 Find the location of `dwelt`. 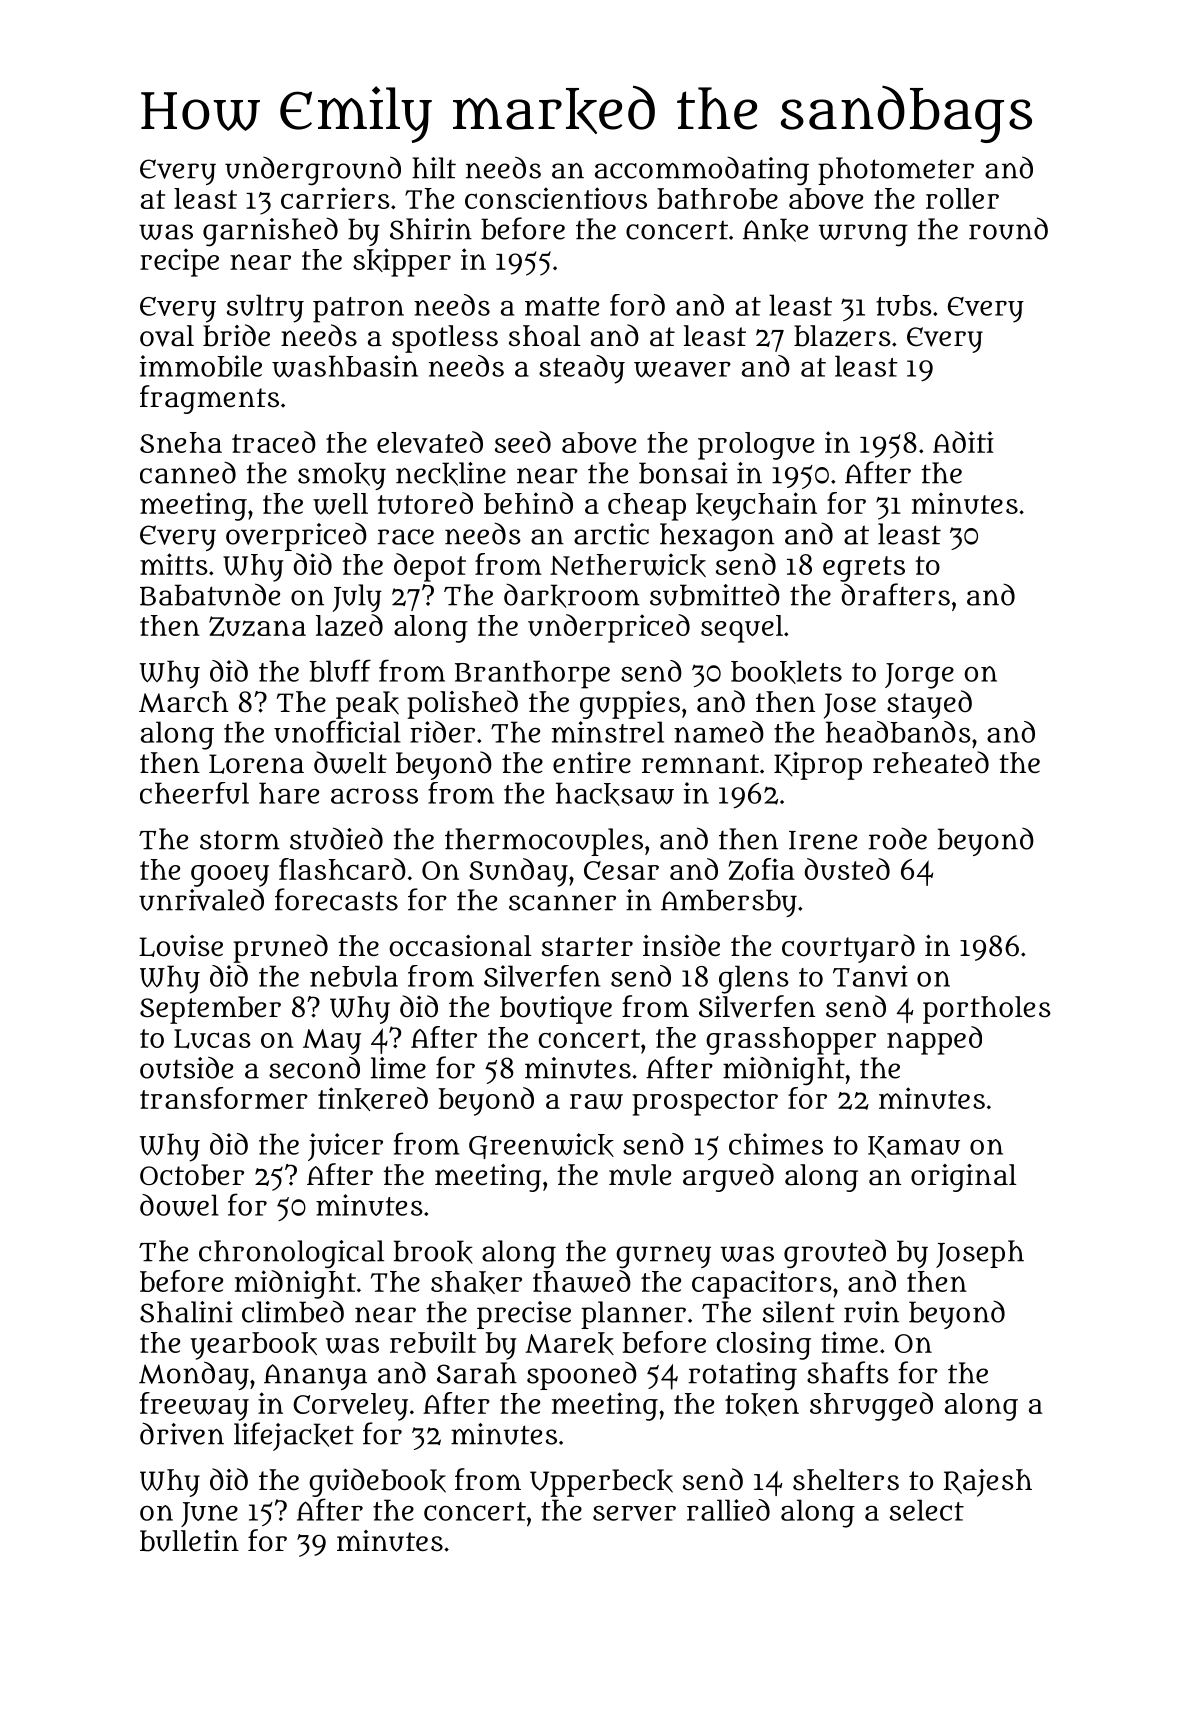

dwelt is located at coordinates (350, 762).
